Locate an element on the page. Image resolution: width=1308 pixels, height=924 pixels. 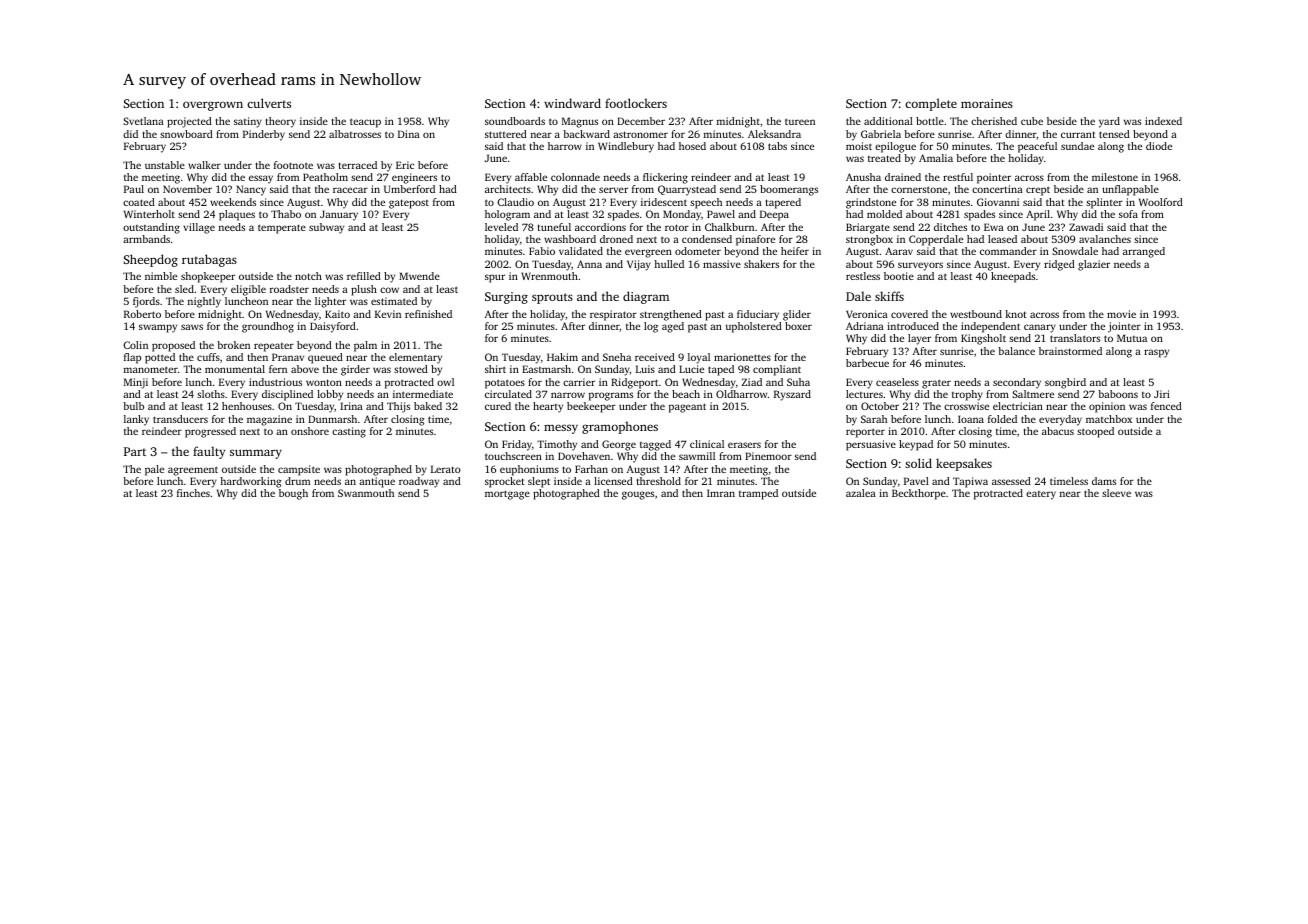
sloths is located at coordinates (211, 394).
